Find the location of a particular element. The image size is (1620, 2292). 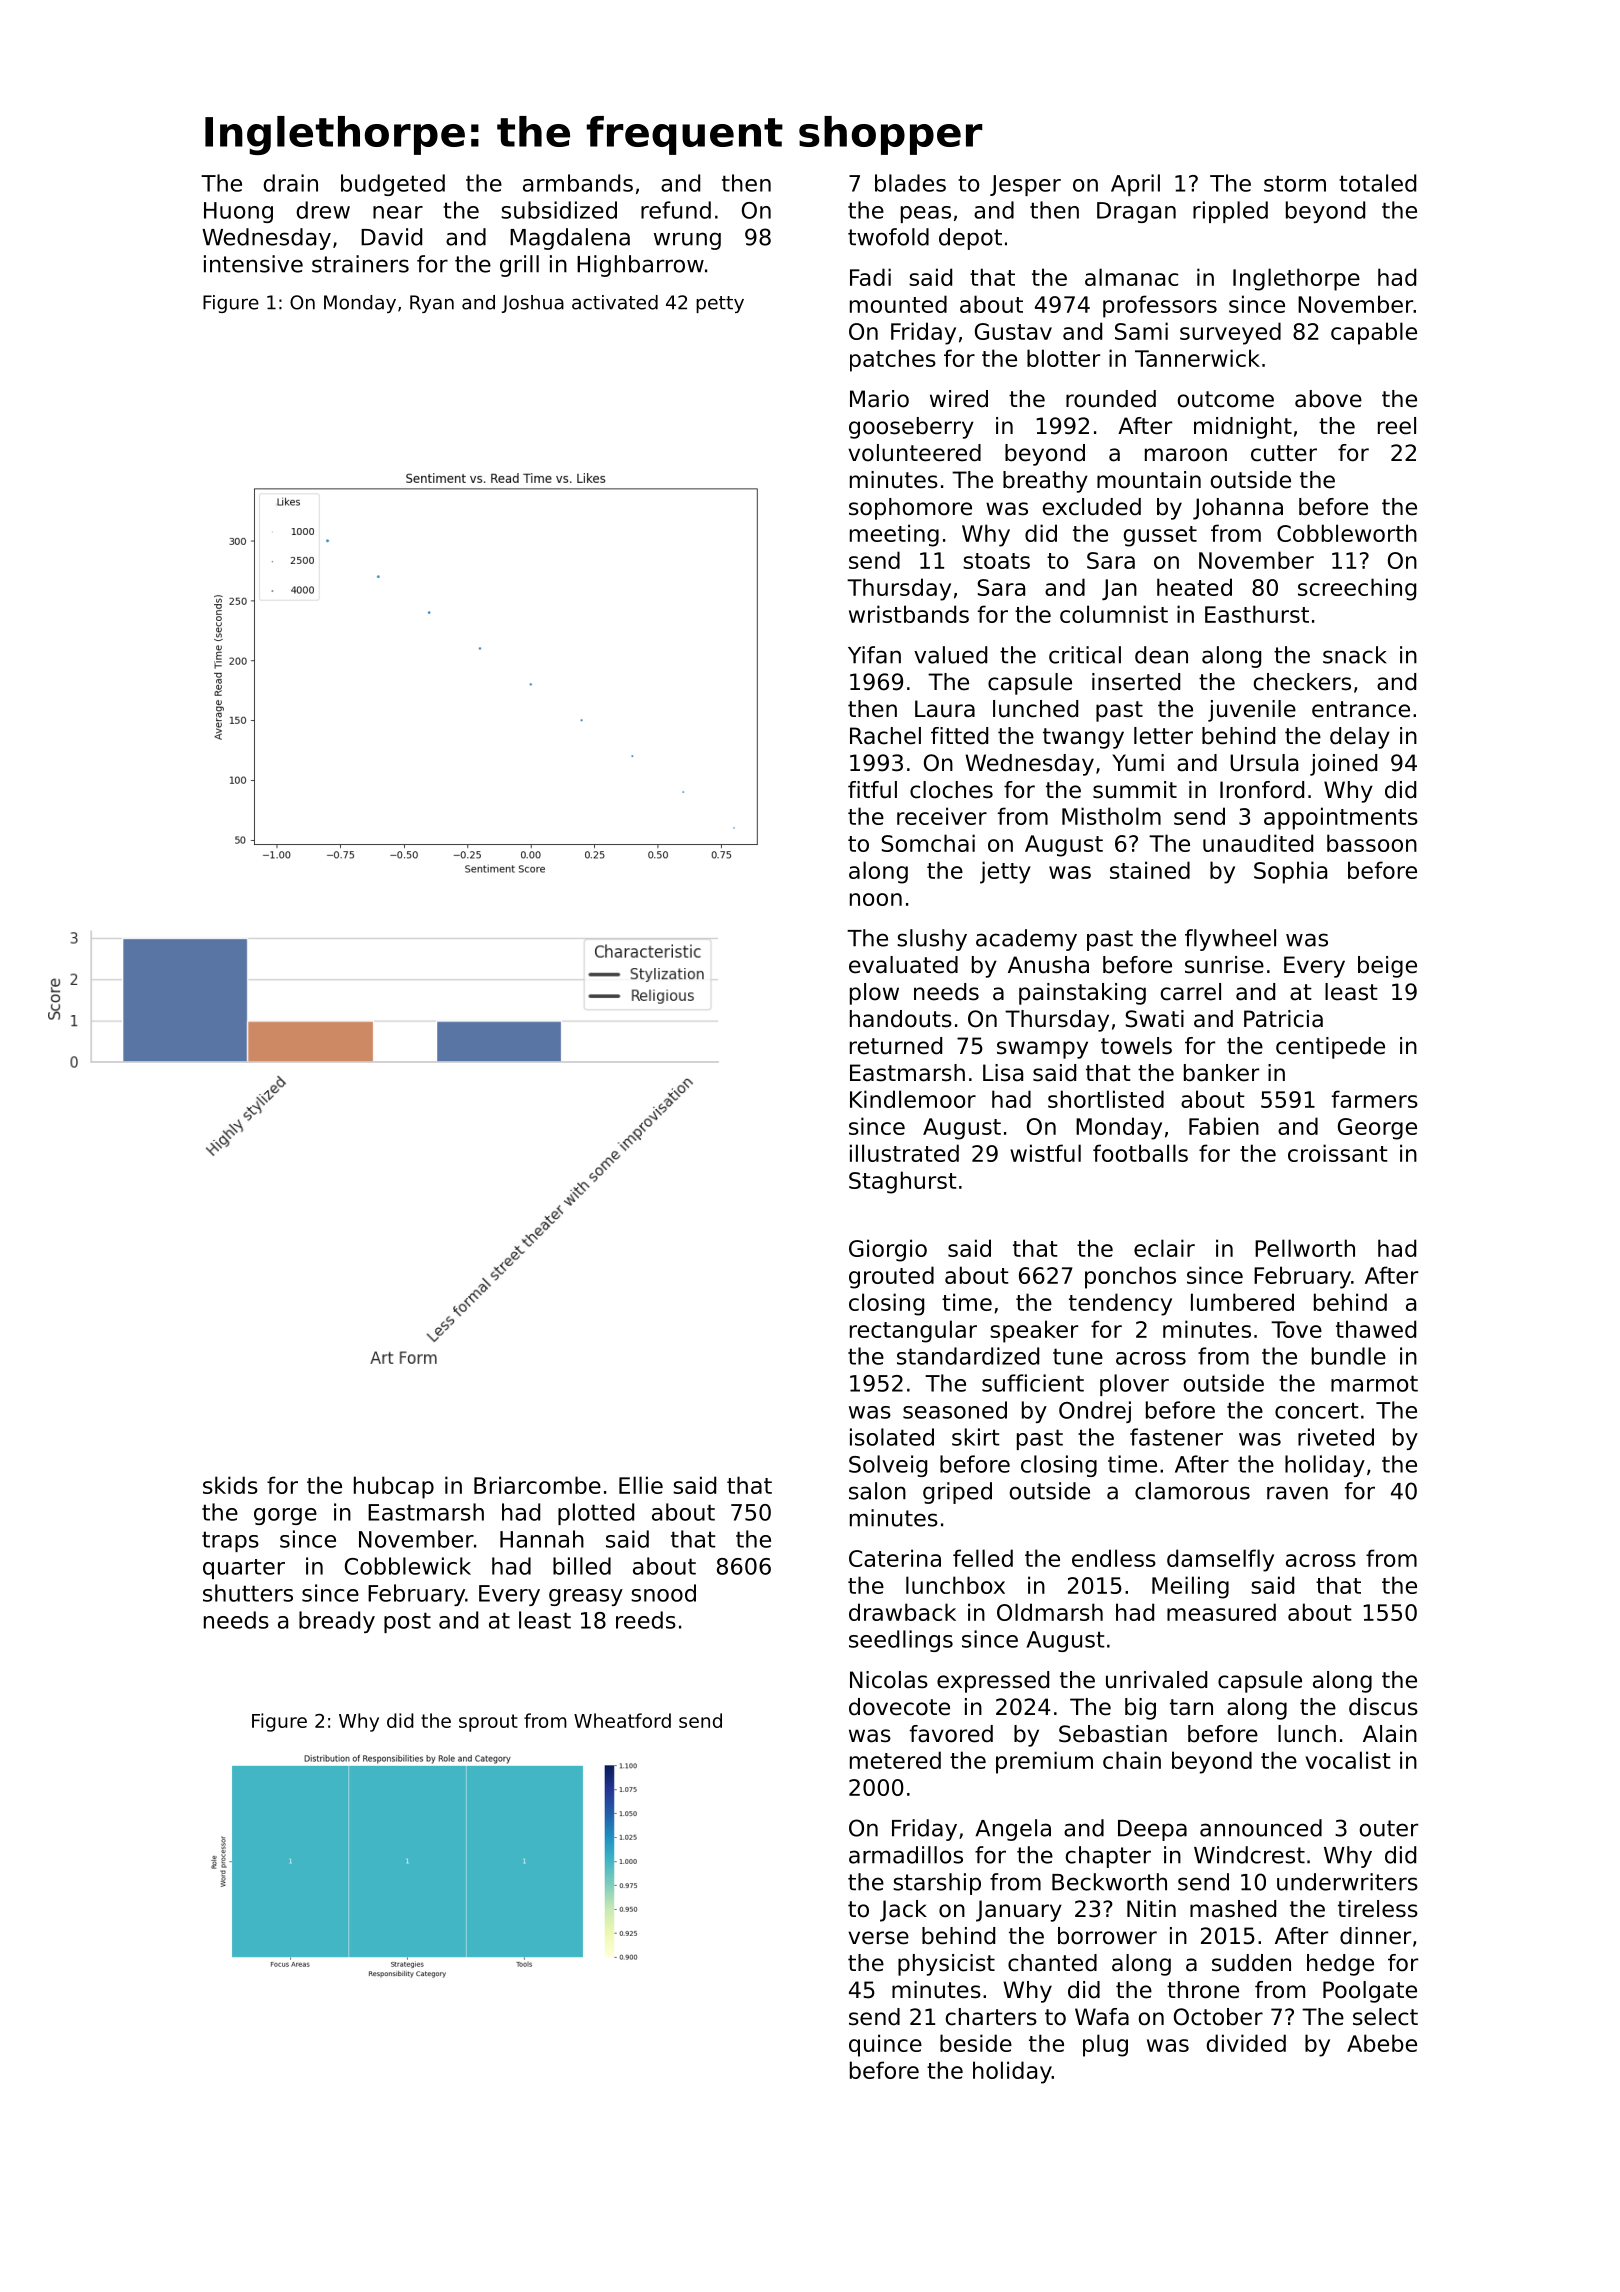

intensive is located at coordinates (253, 264).
